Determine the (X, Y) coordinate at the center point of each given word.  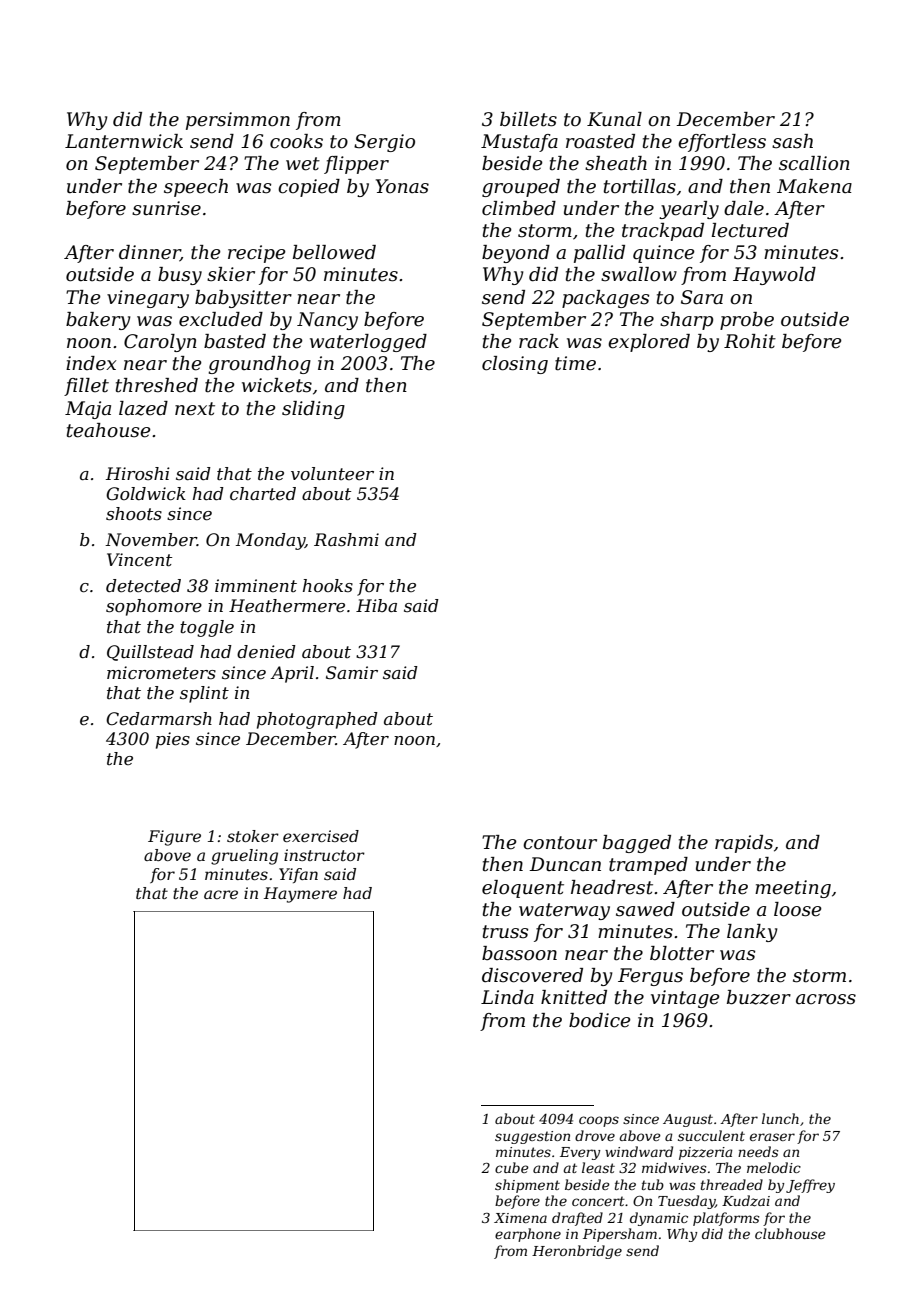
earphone (528, 1235)
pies (173, 740)
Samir (352, 672)
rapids (744, 844)
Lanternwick (124, 141)
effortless (722, 143)
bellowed (334, 252)
